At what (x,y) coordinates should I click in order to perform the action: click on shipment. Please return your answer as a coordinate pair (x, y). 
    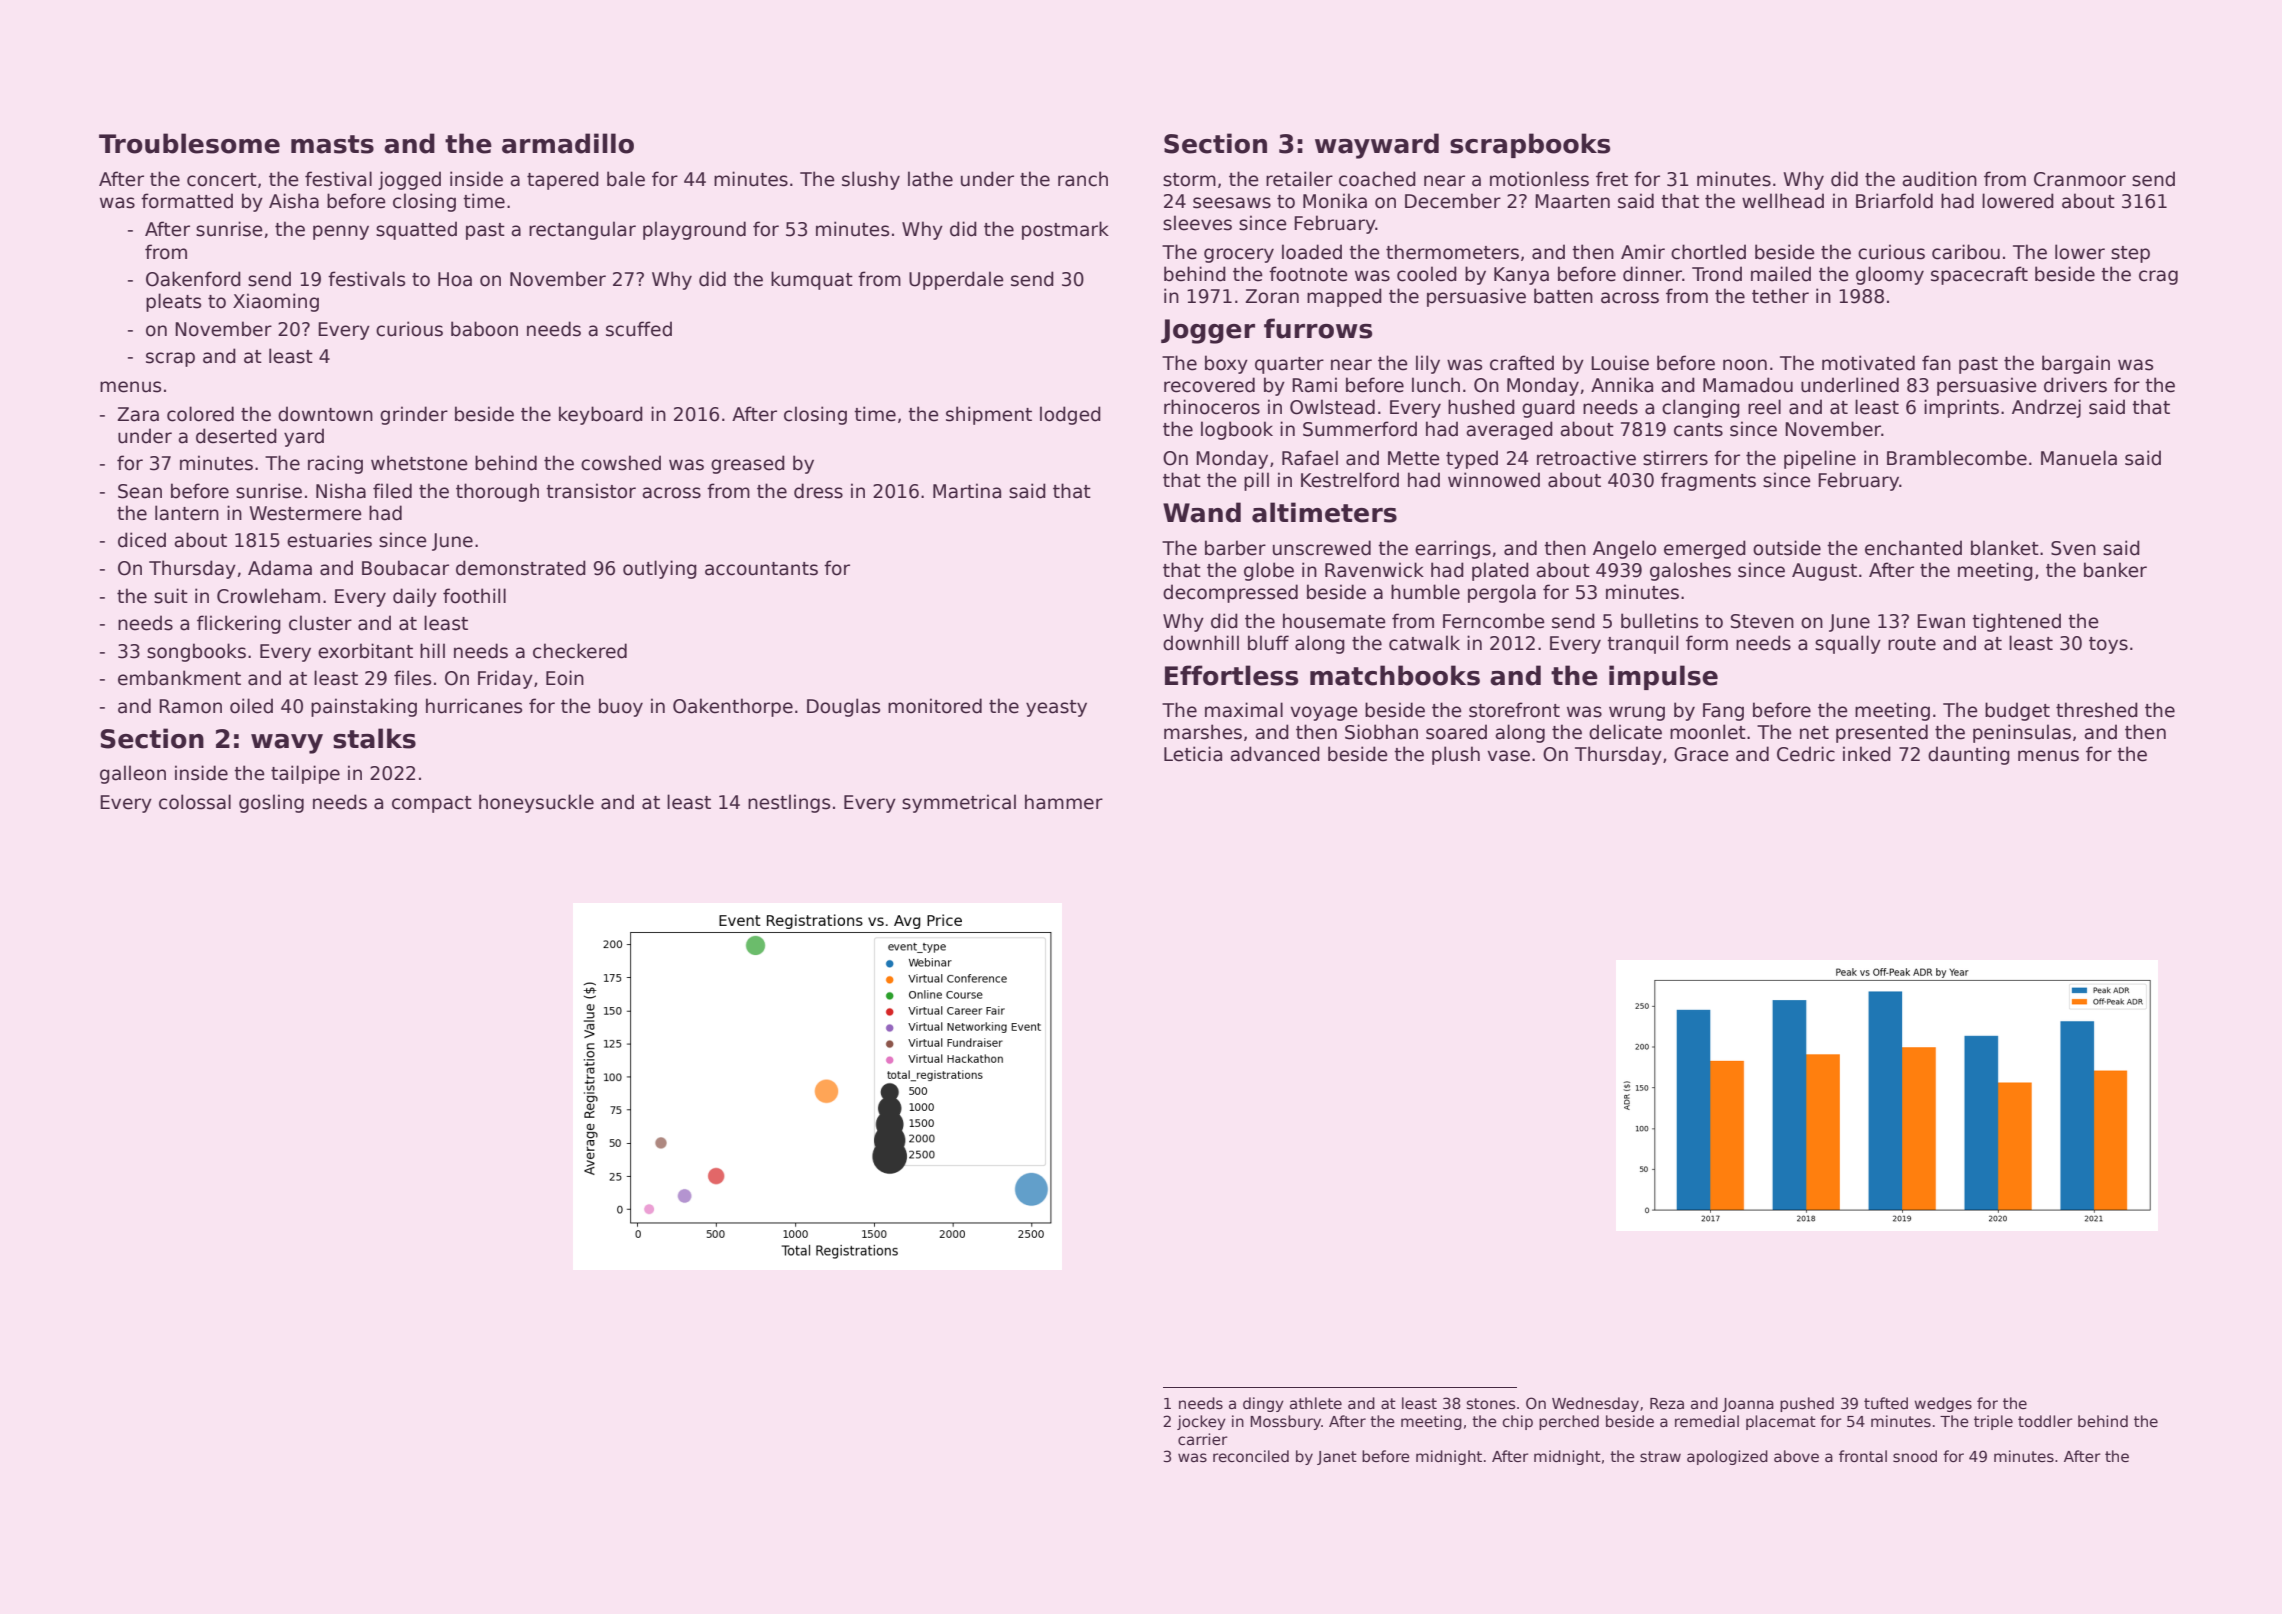
    Looking at the image, I should click on (989, 415).
